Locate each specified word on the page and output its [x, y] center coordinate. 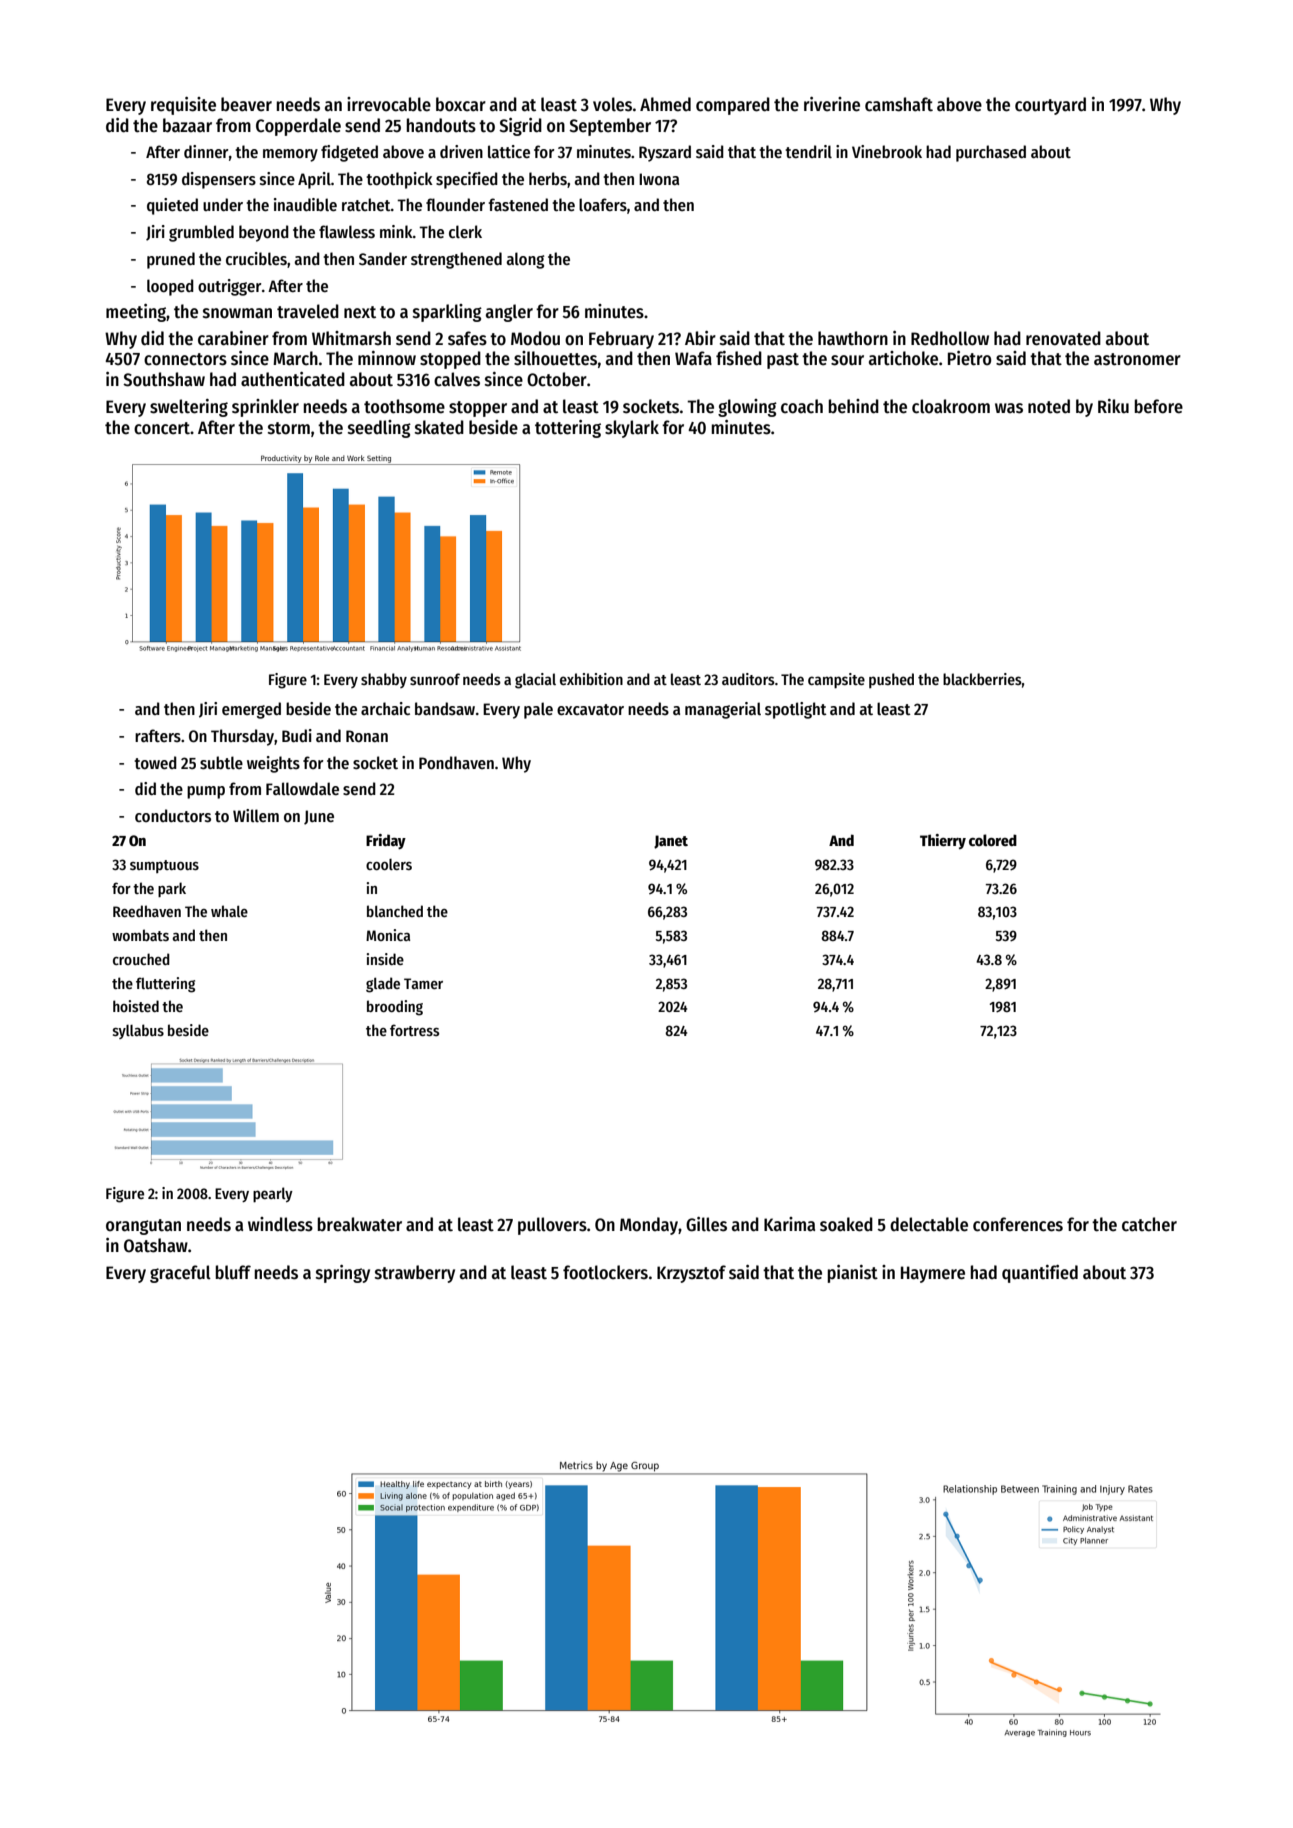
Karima [789, 1224]
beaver [246, 104]
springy [343, 1274]
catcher [1149, 1224]
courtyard [1050, 106]
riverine [832, 104]
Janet [671, 842]
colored [993, 840]
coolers [389, 864]
